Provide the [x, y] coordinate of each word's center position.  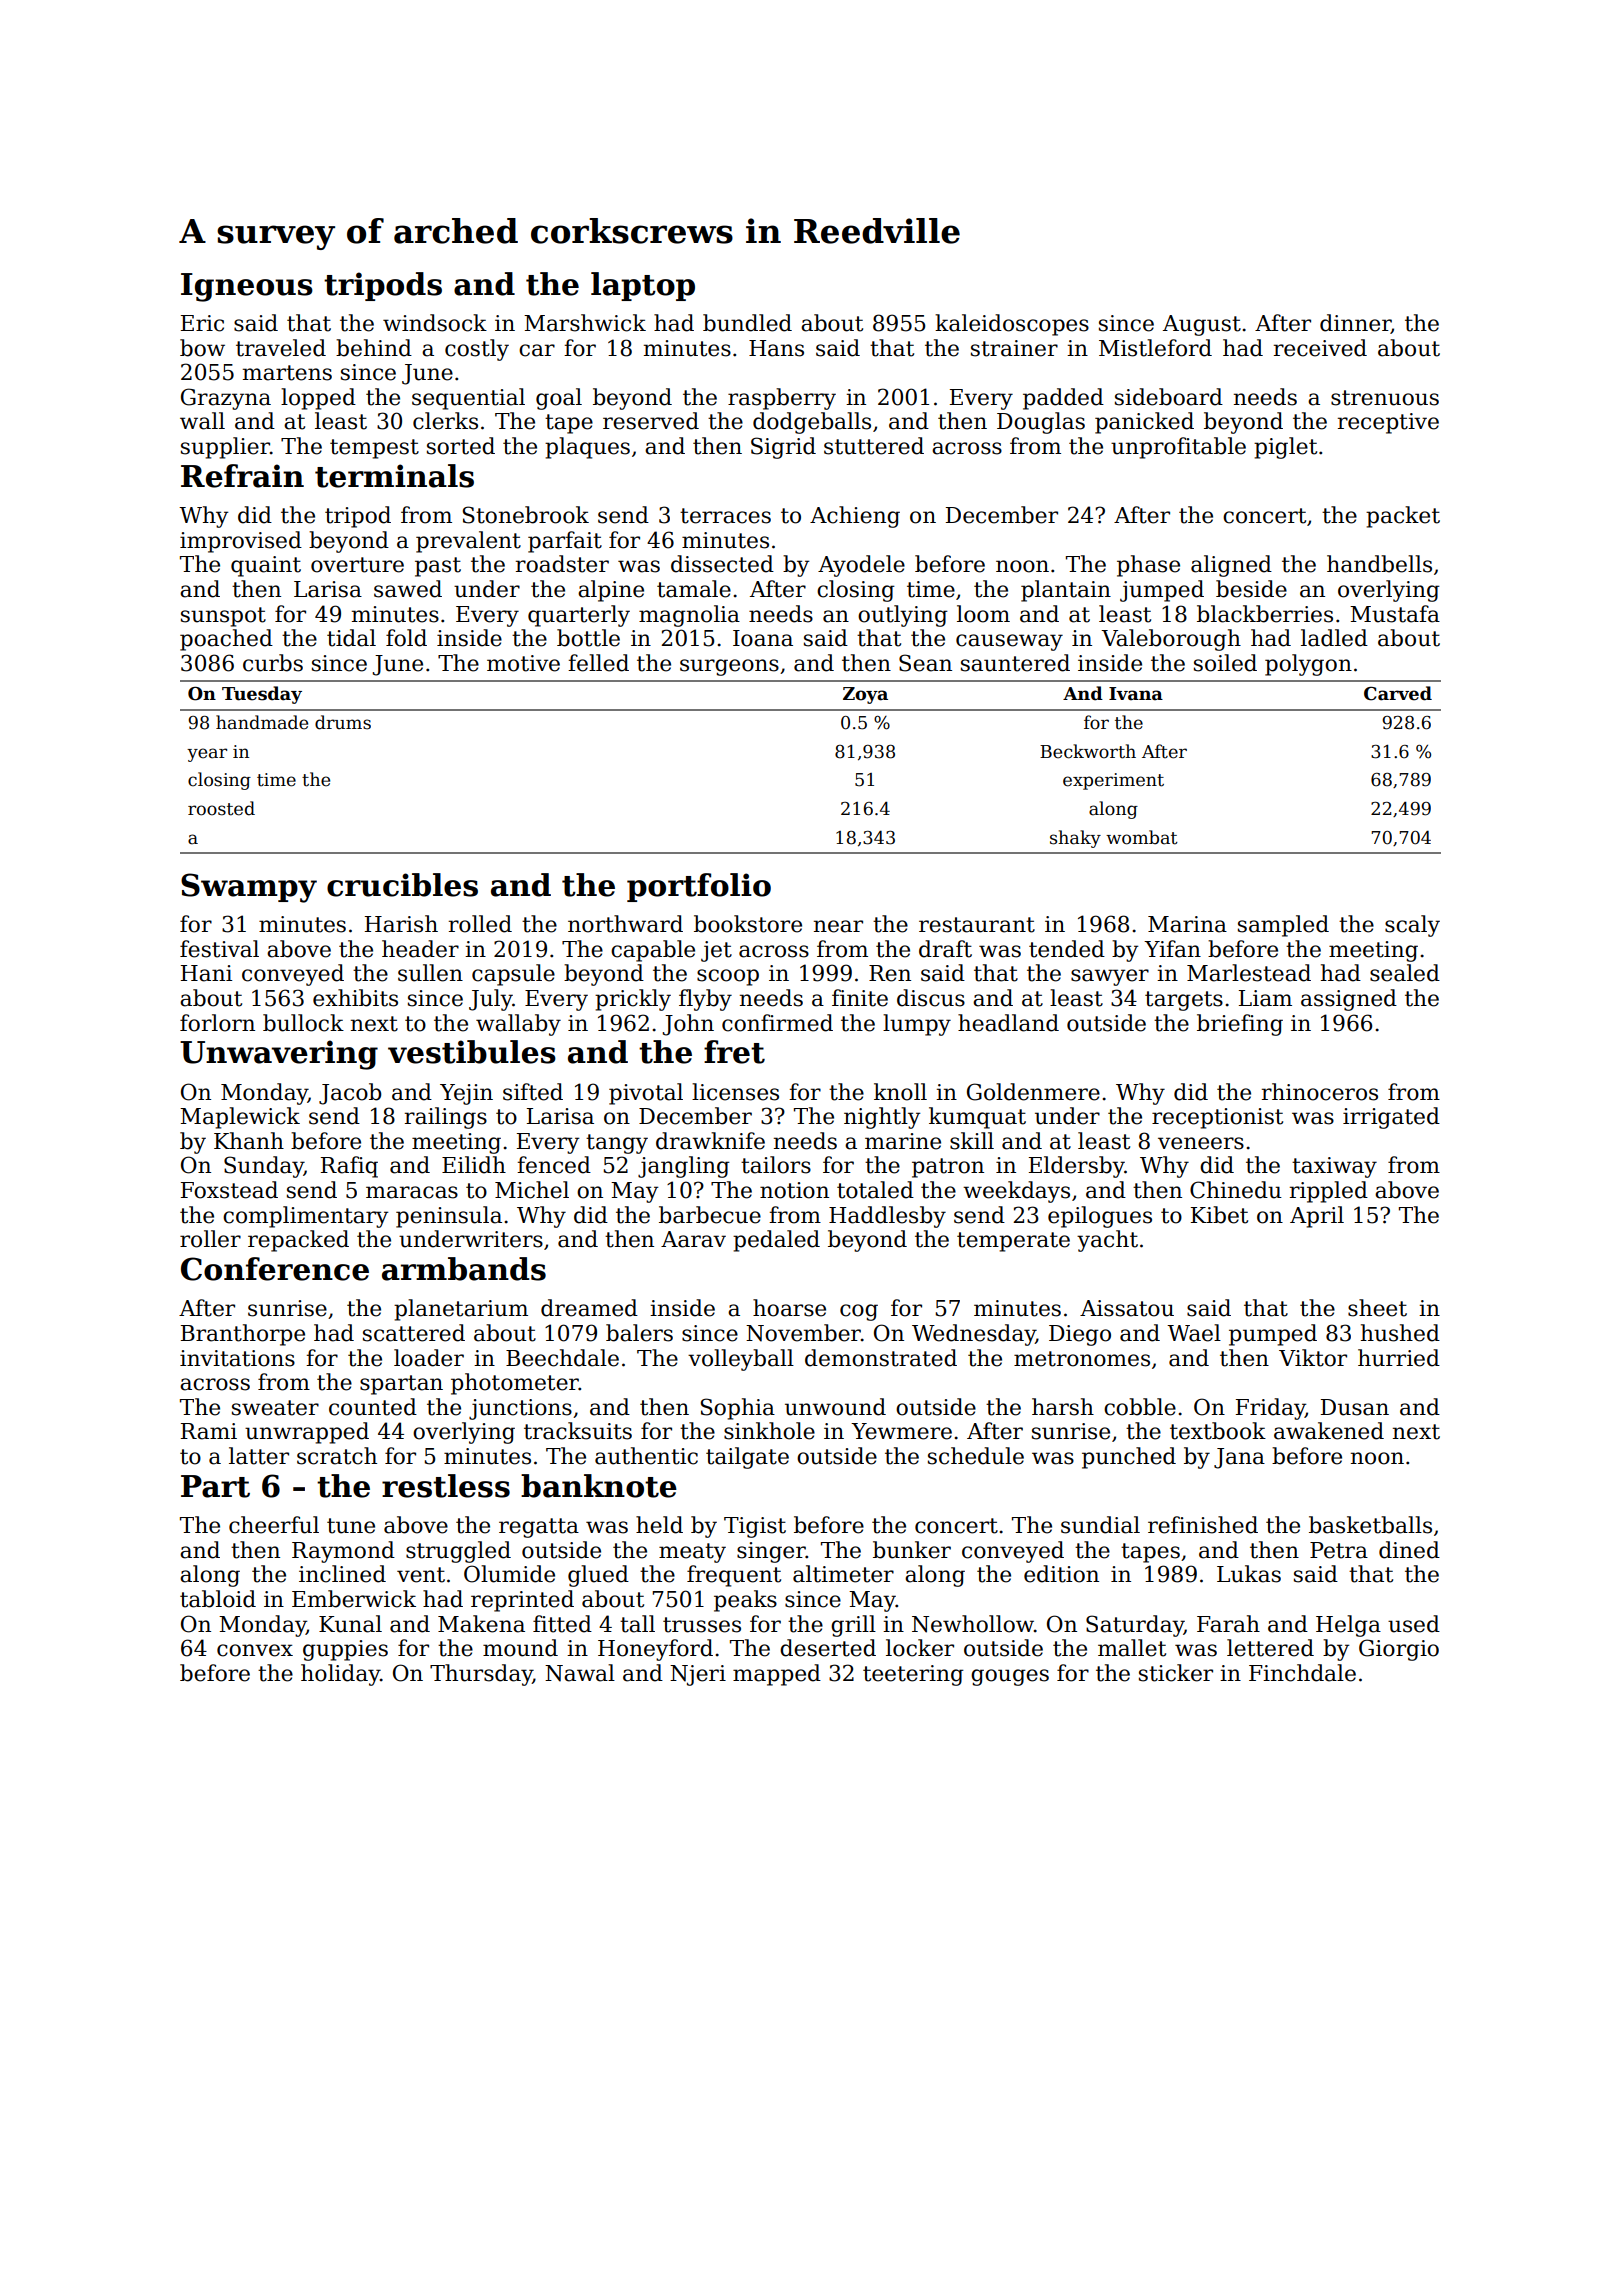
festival [219, 949]
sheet [1377, 1308]
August [1202, 325]
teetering [913, 1675]
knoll [900, 1092]
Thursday [481, 1675]
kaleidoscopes [1012, 325]
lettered [1270, 1648]
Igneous [247, 287]
